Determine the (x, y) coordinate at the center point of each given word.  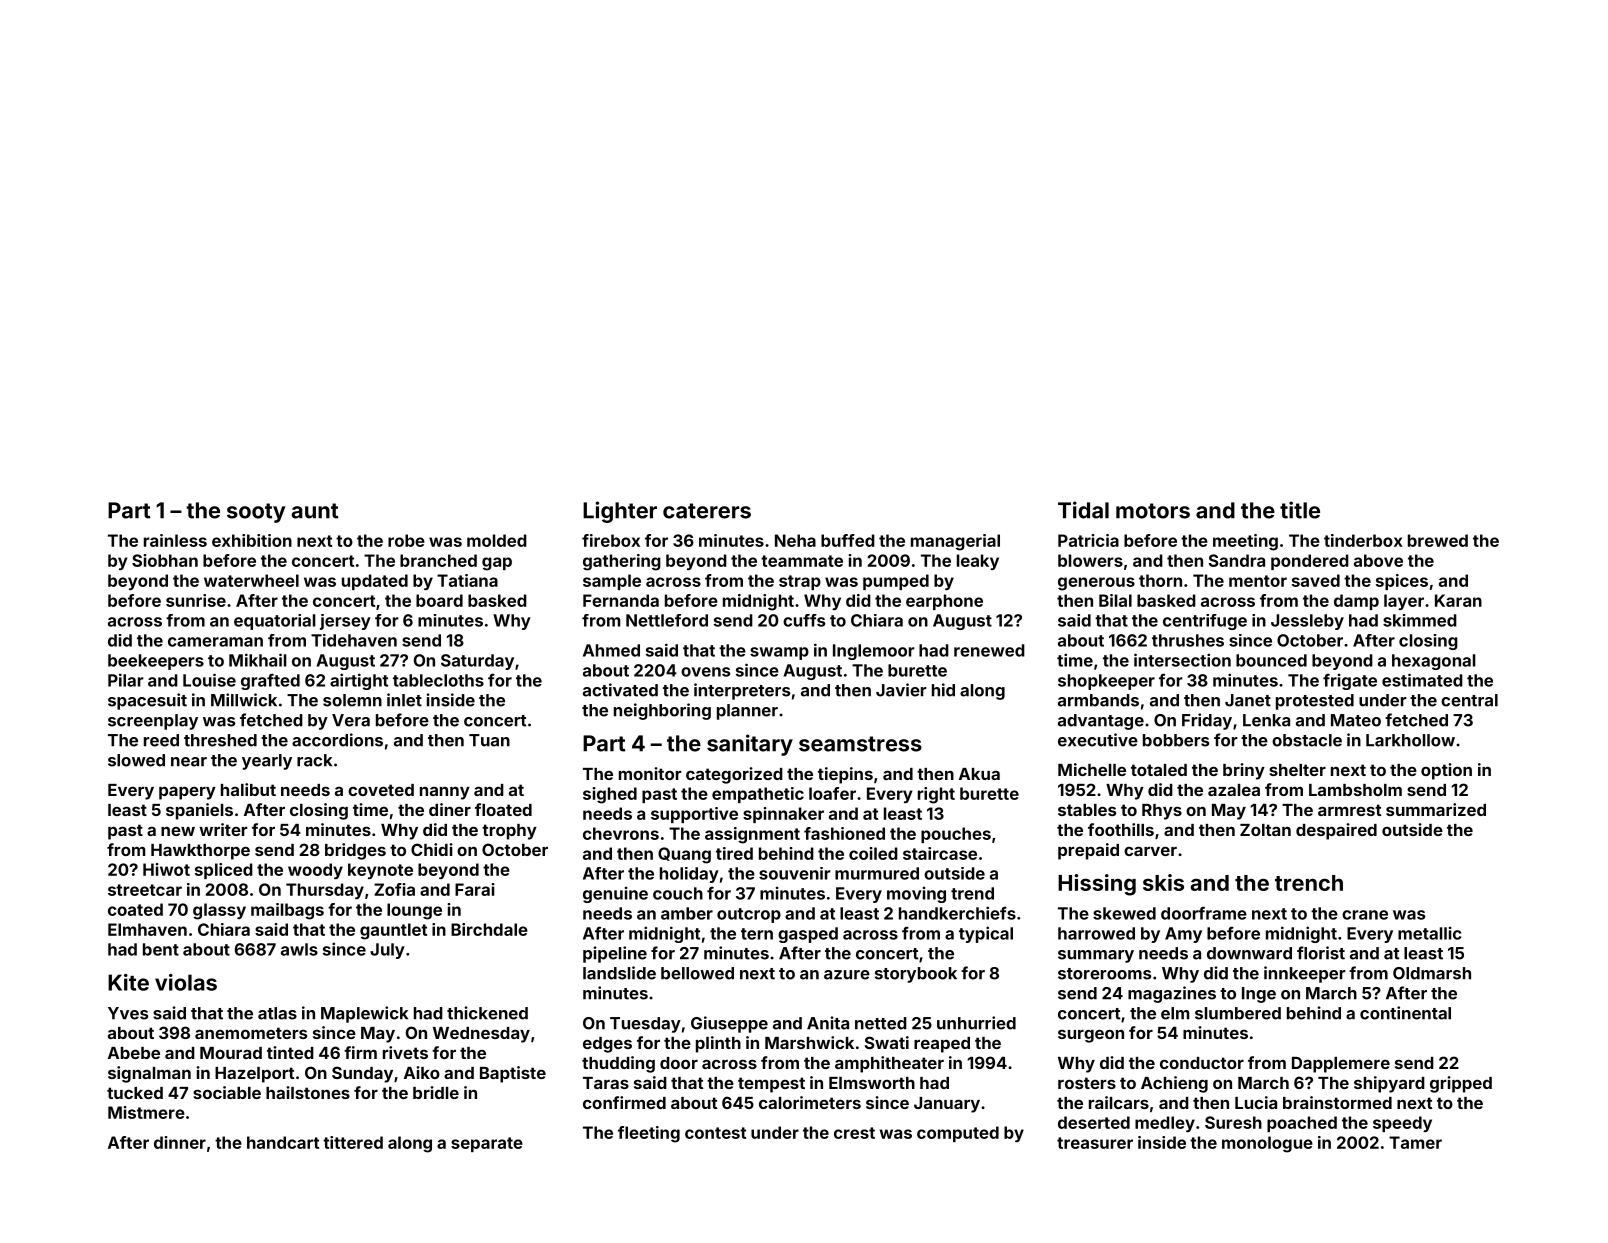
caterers (707, 511)
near (189, 762)
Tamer (1415, 1142)
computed (958, 1134)
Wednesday (481, 1035)
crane (1365, 915)
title (1300, 510)
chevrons (621, 833)
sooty (256, 513)
